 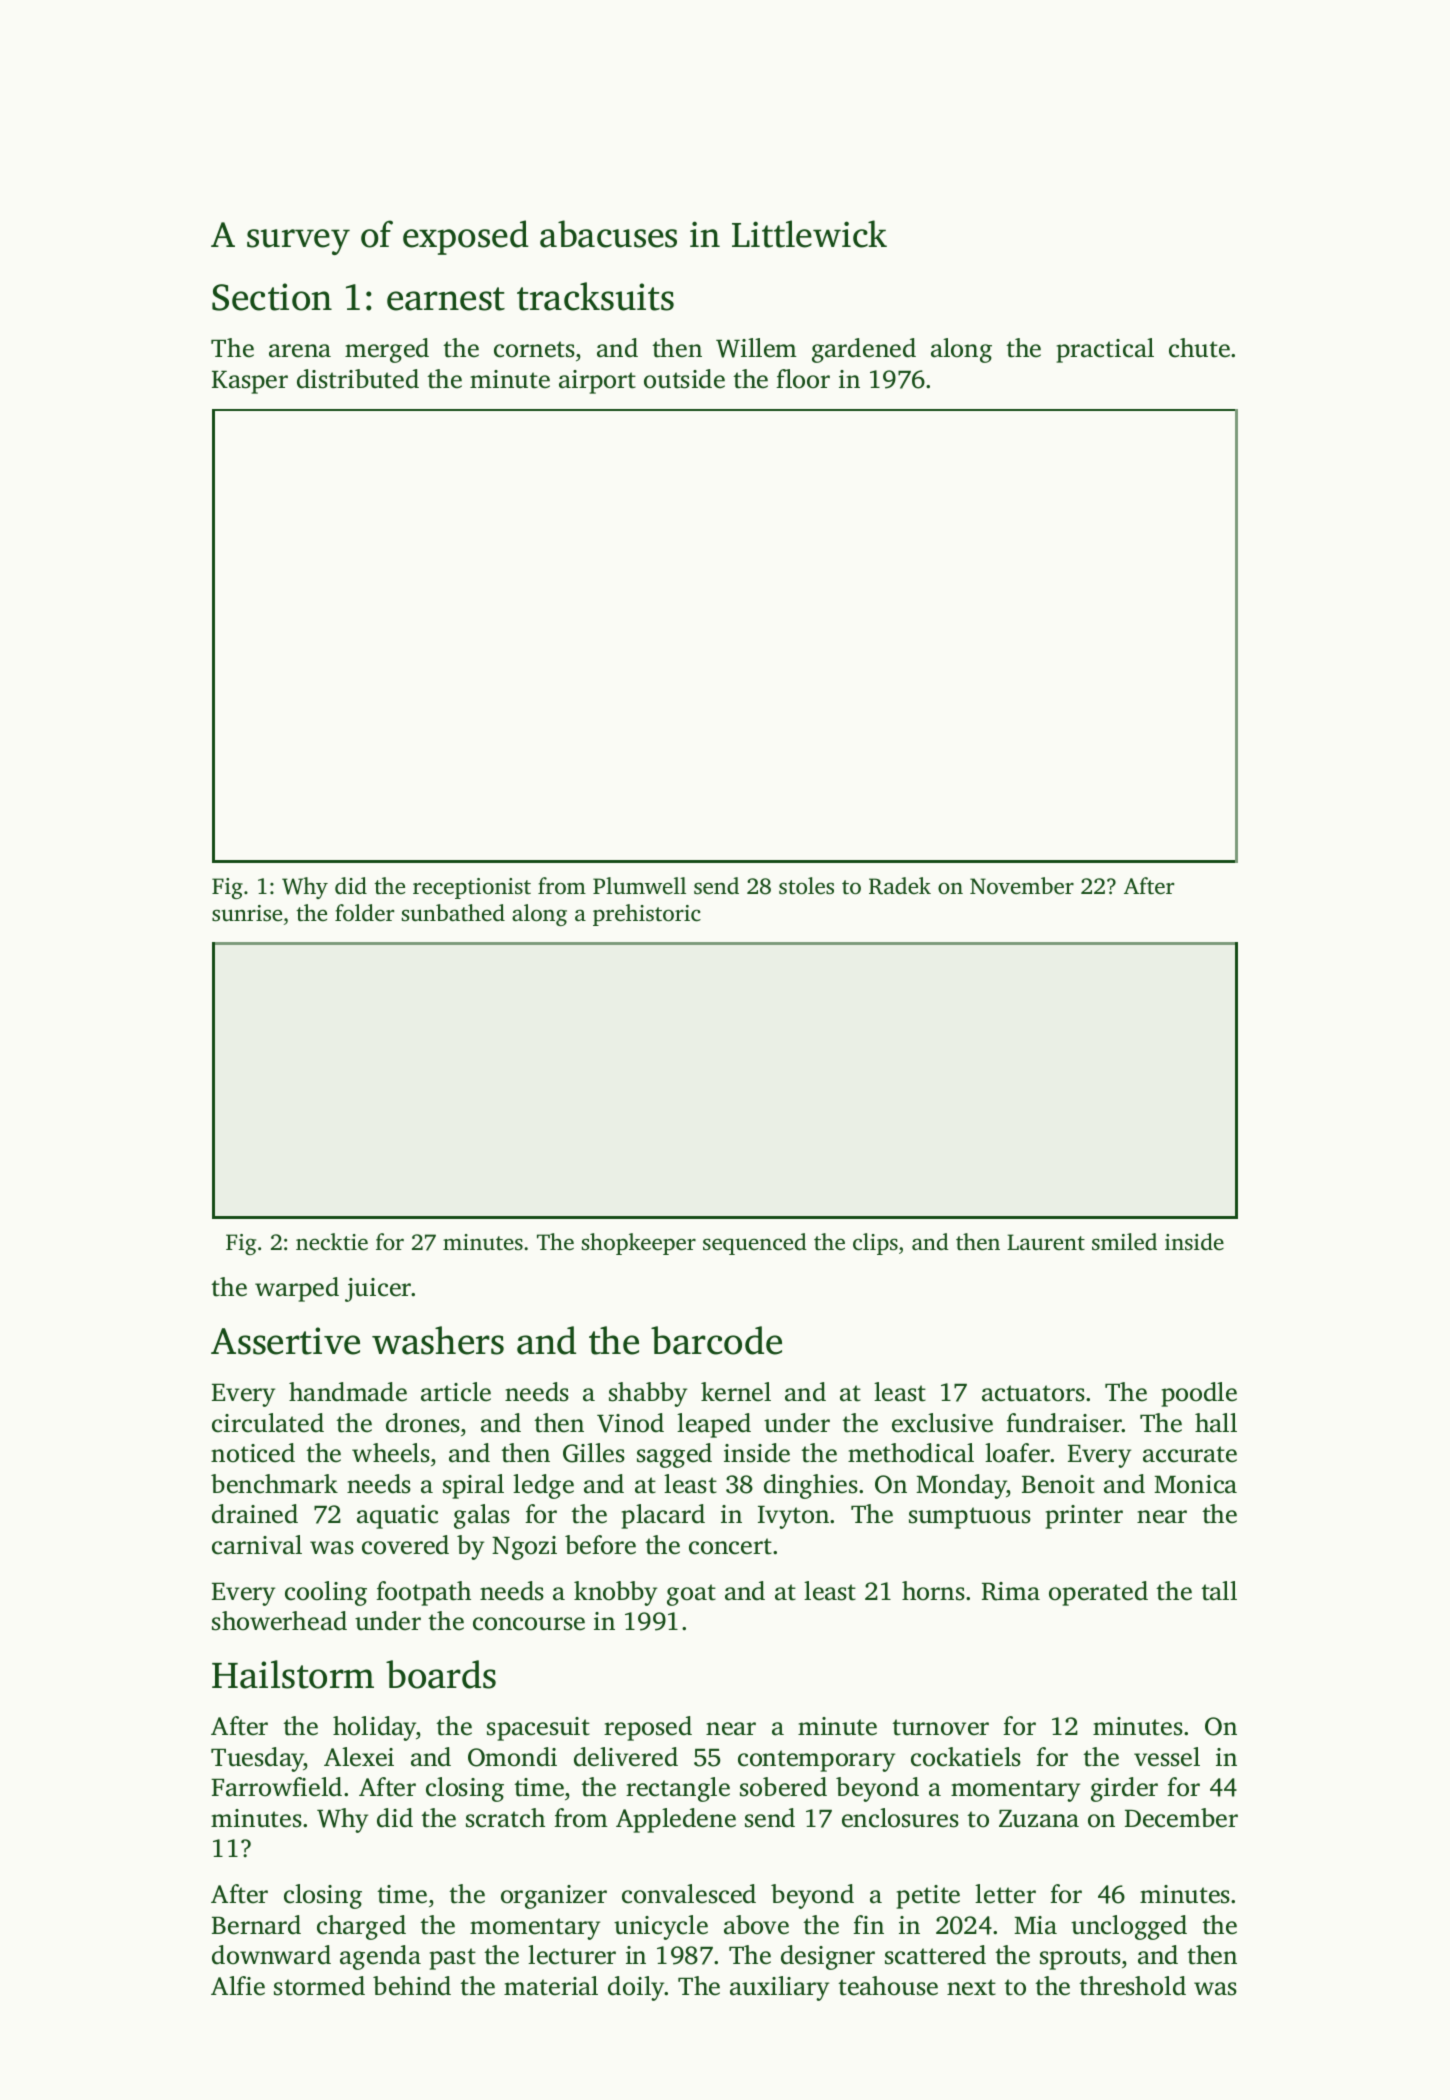 I want to click on barcode, so click(x=716, y=1340).
